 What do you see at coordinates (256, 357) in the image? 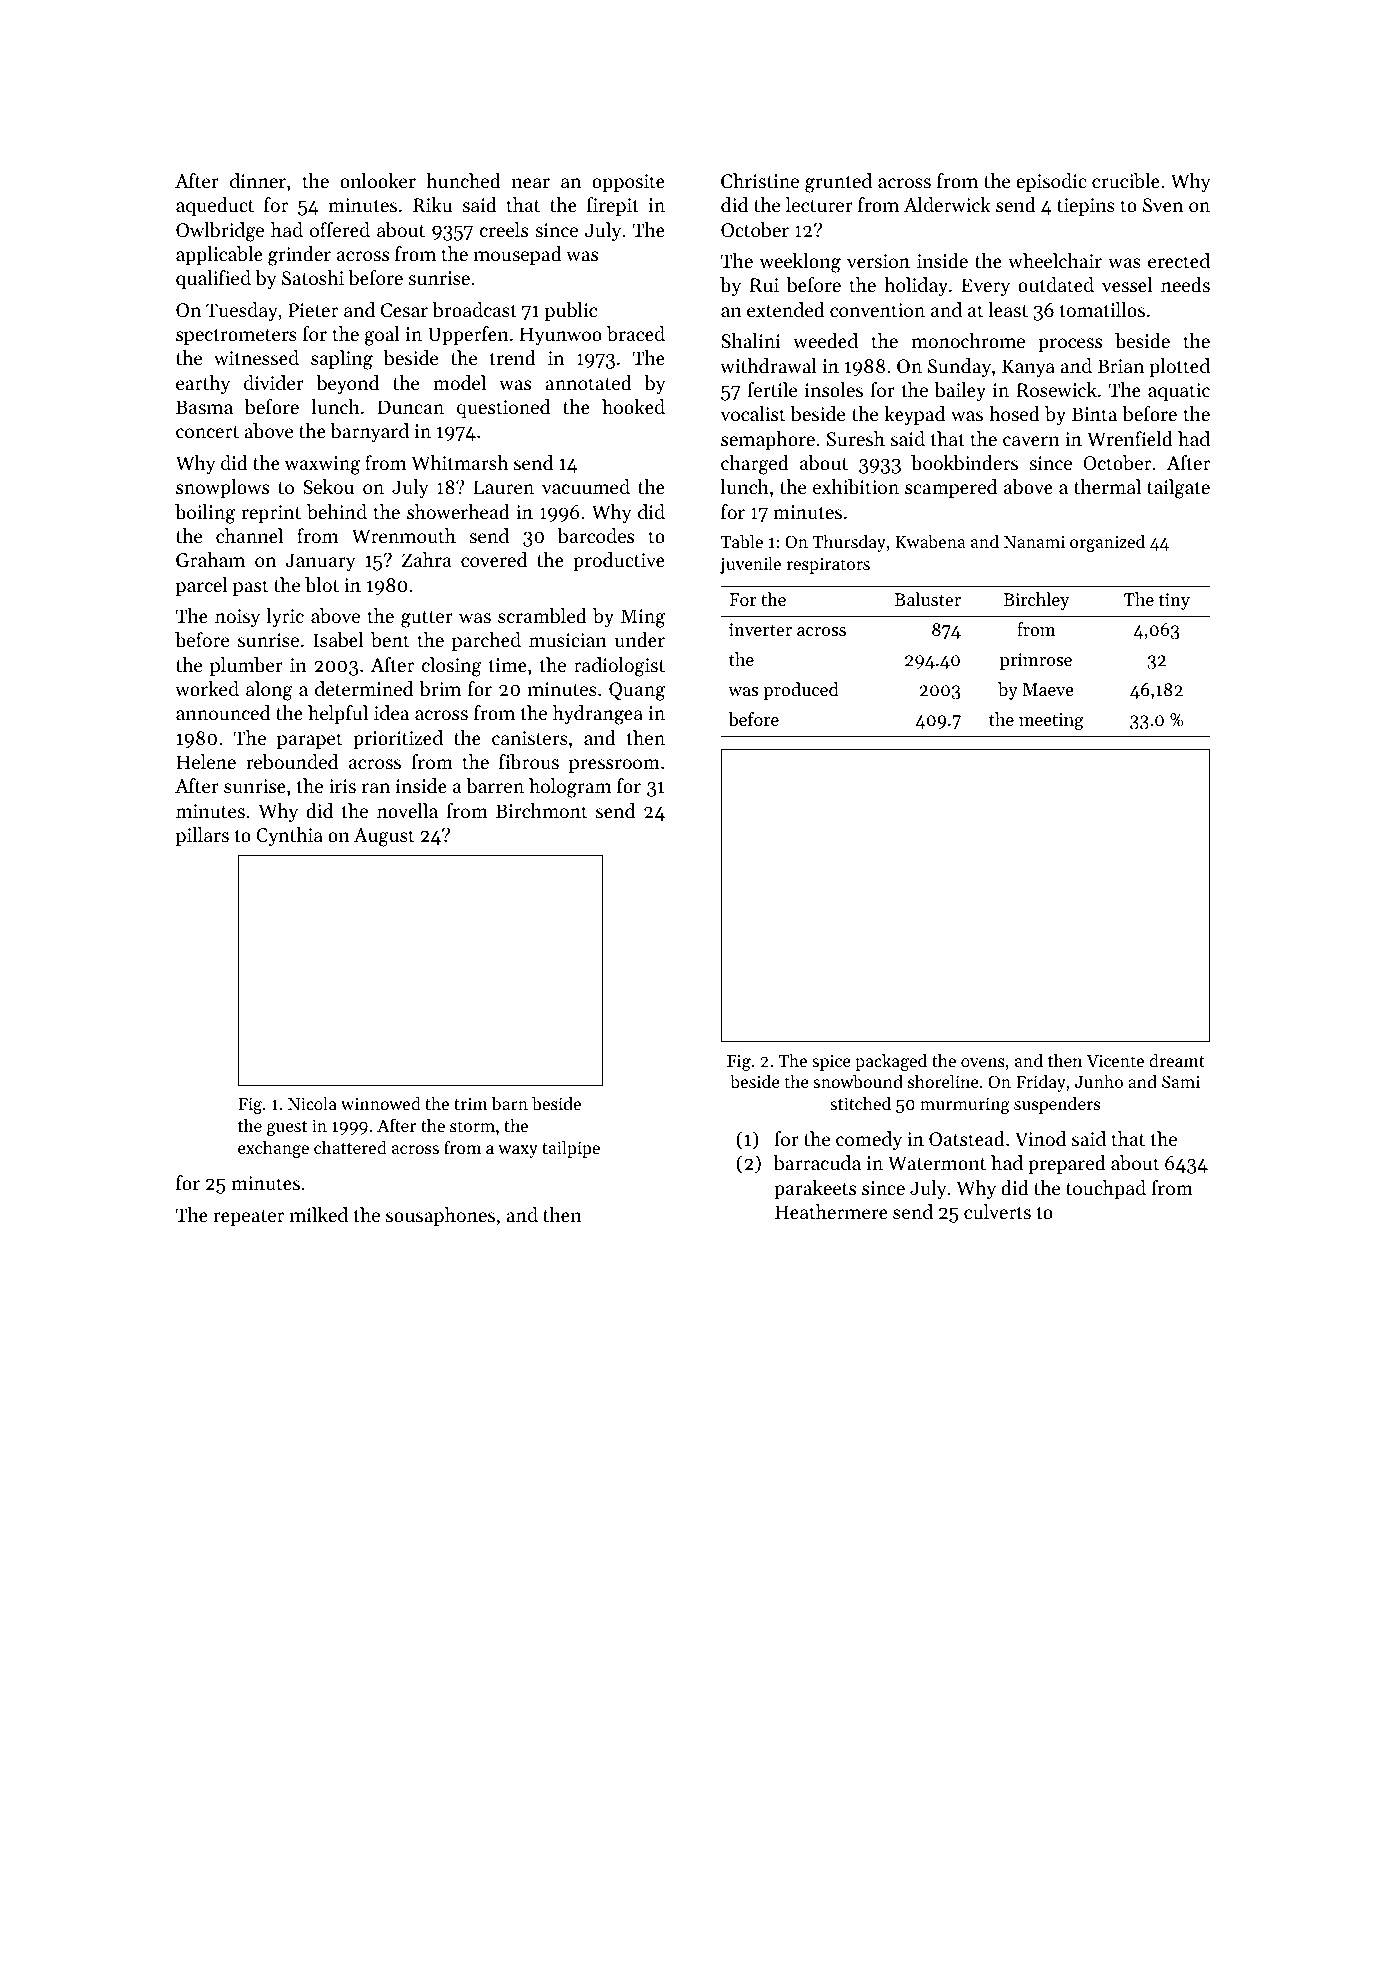
I see `witnessed` at bounding box center [256, 357].
